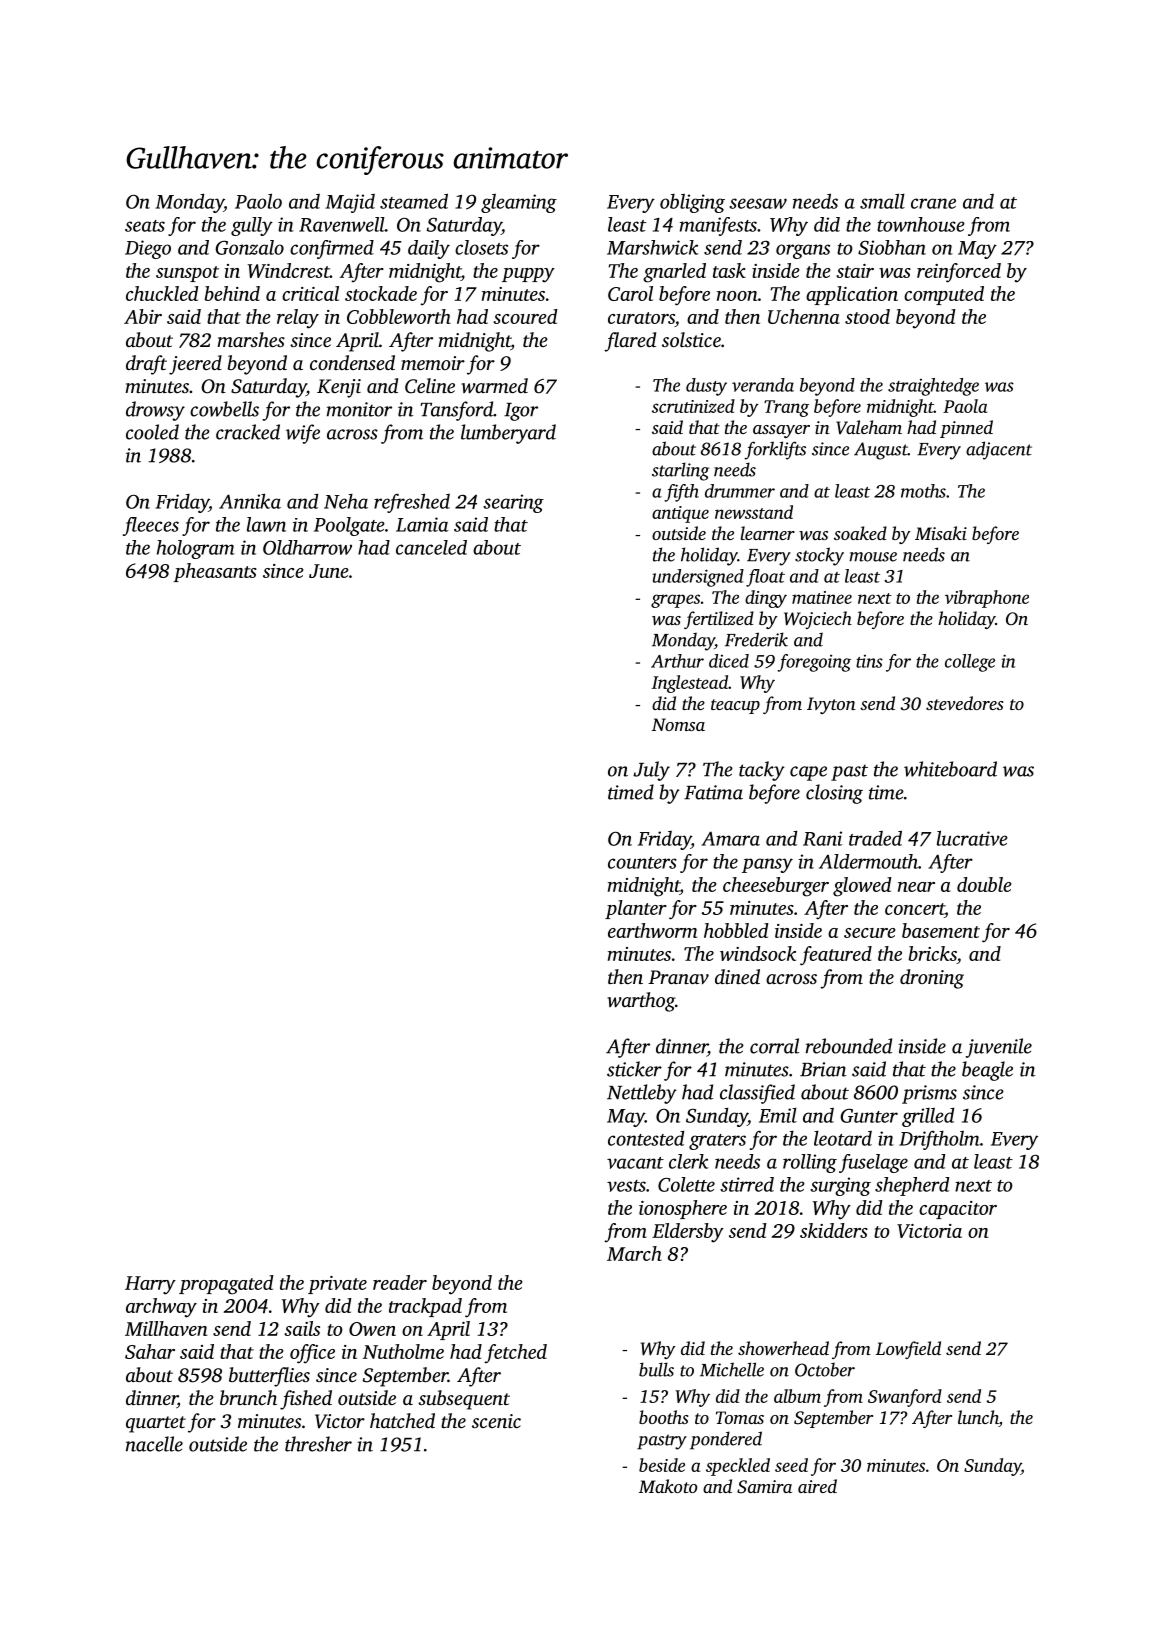 The width and height of the screenshot is (1165, 1648). I want to click on contested, so click(646, 1138).
